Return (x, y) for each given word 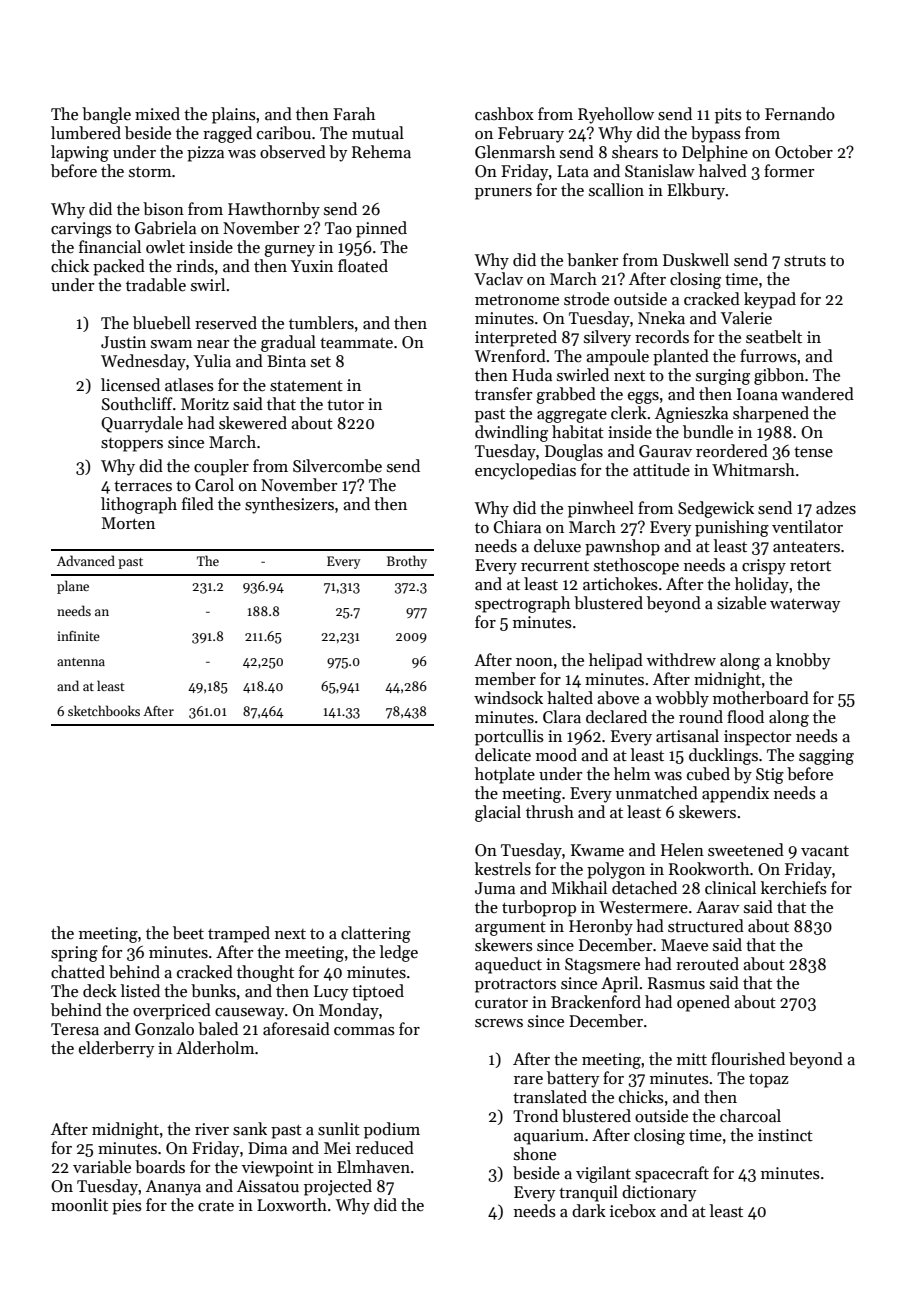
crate (216, 1206)
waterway (805, 606)
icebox (633, 1211)
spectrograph (522, 604)
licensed (130, 385)
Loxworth (292, 1205)
